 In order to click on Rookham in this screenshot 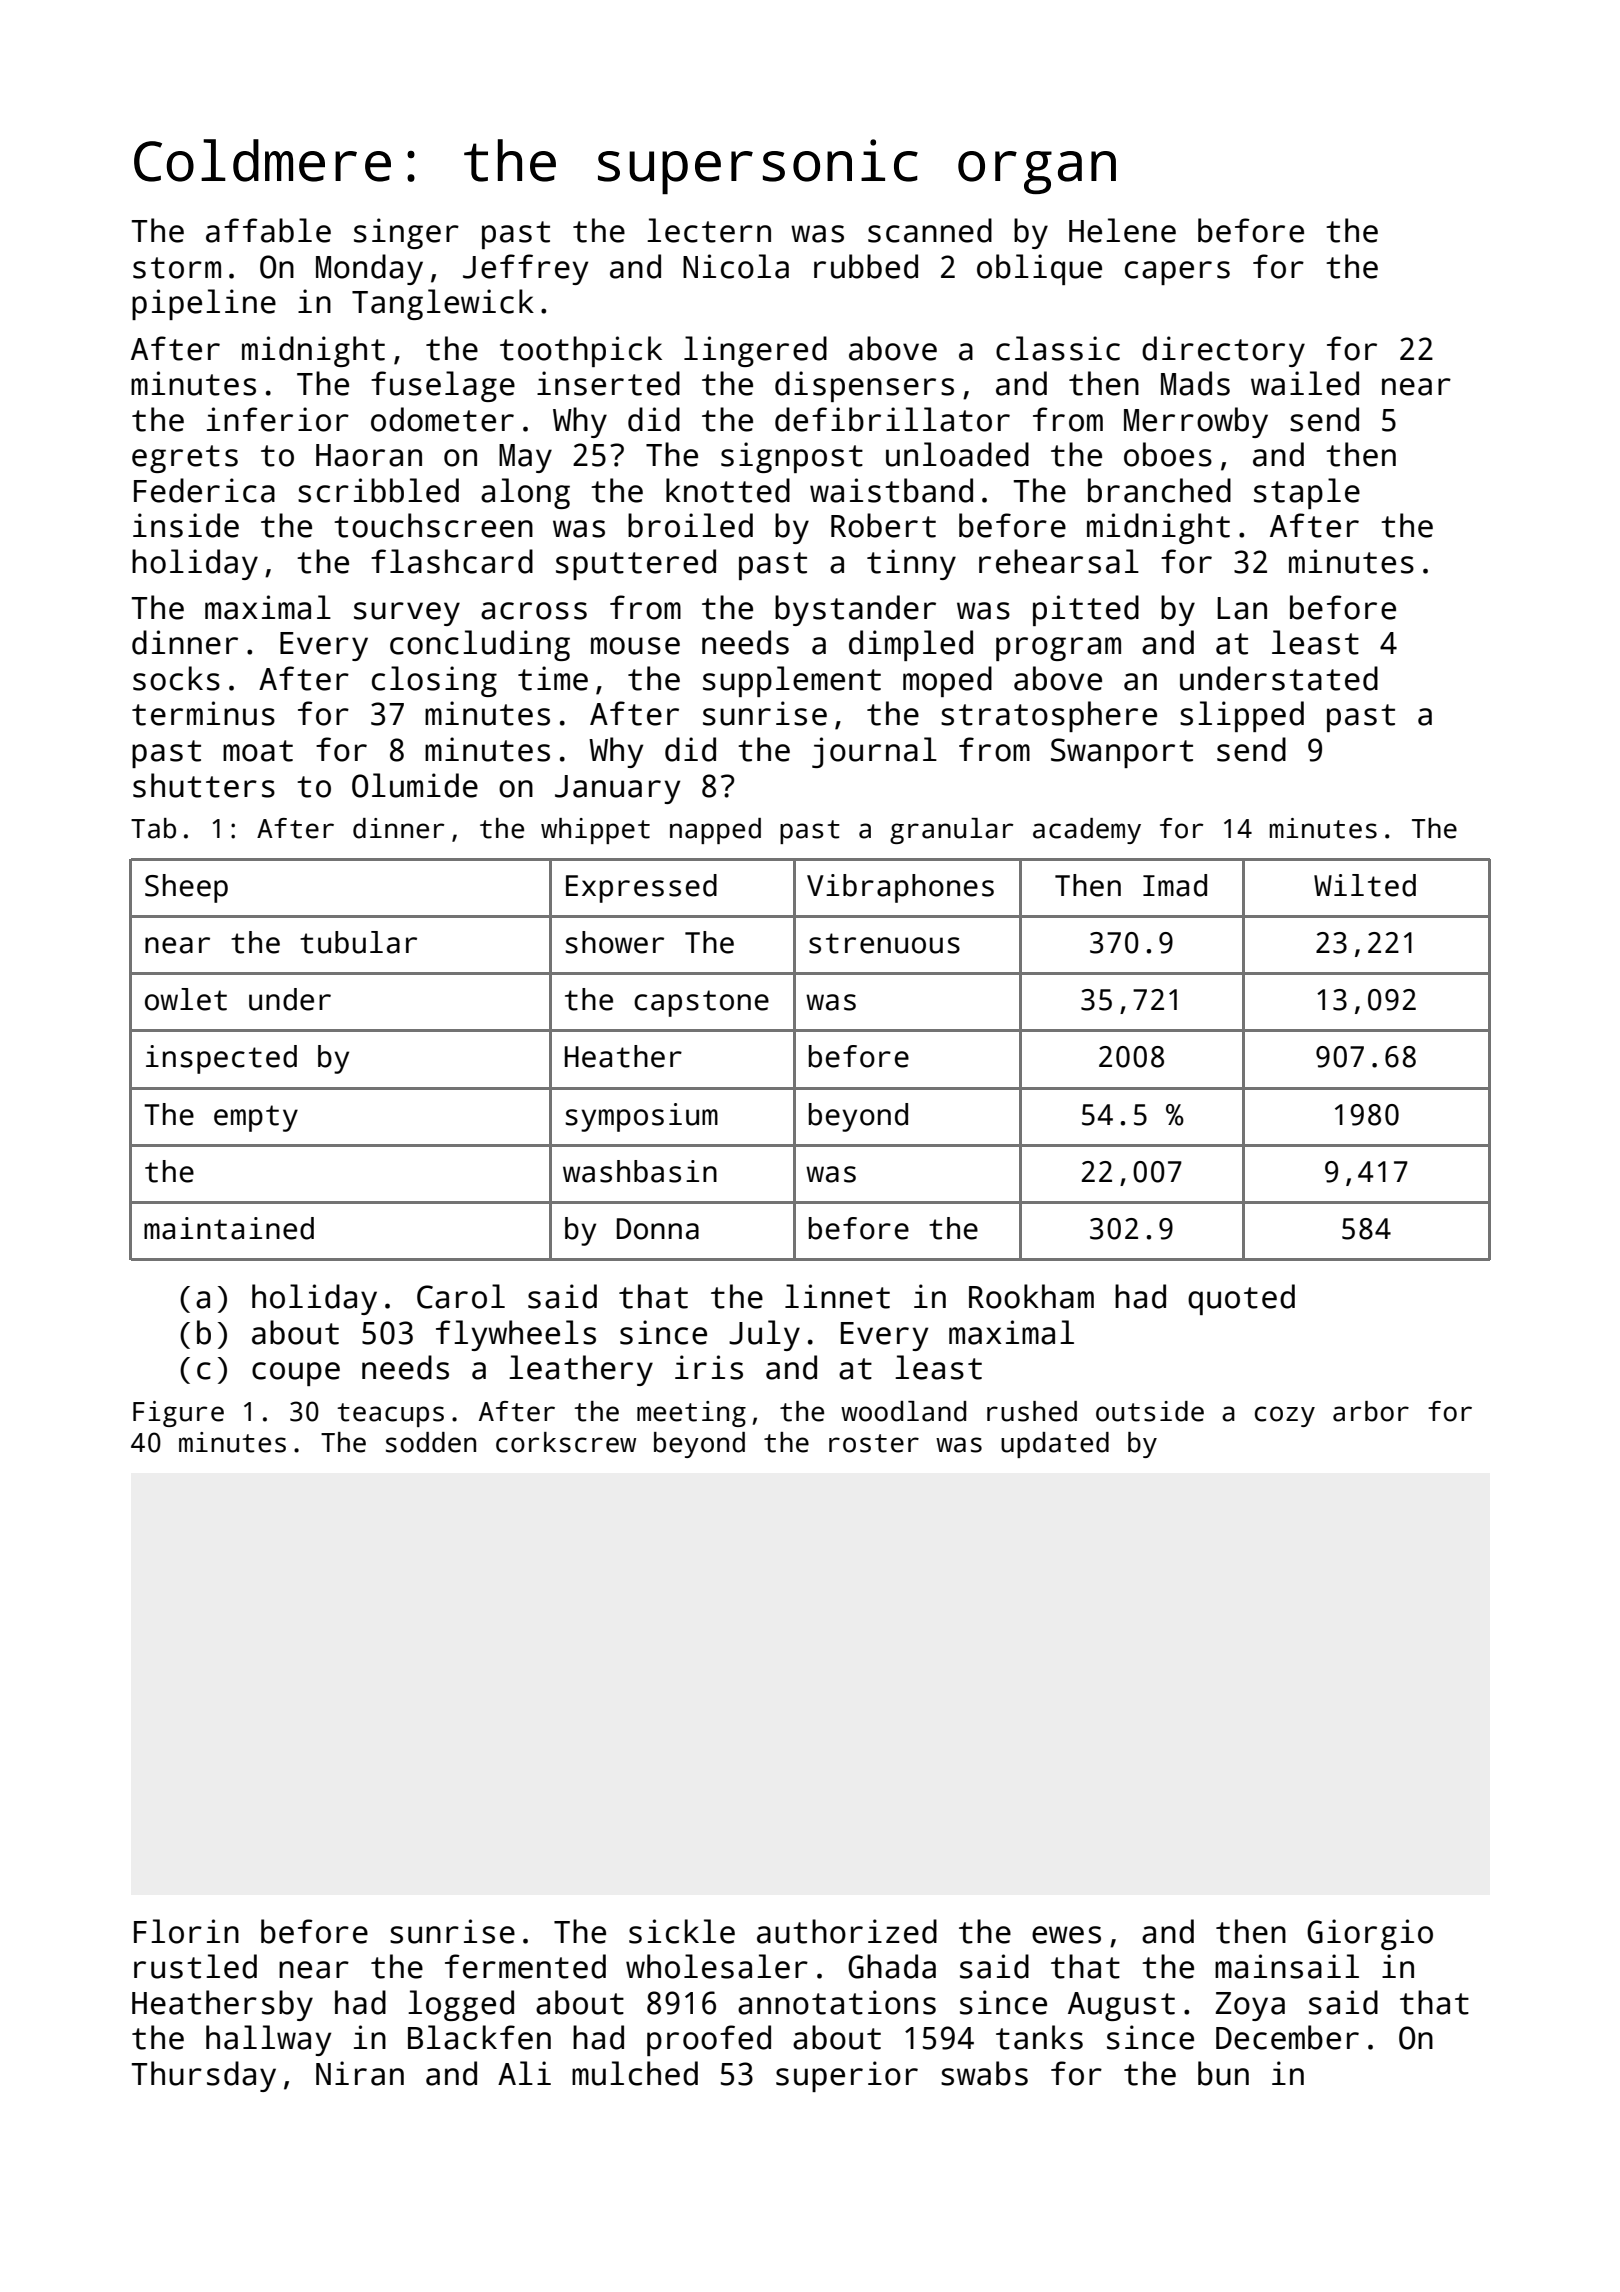, I will do `click(1031, 1296)`.
